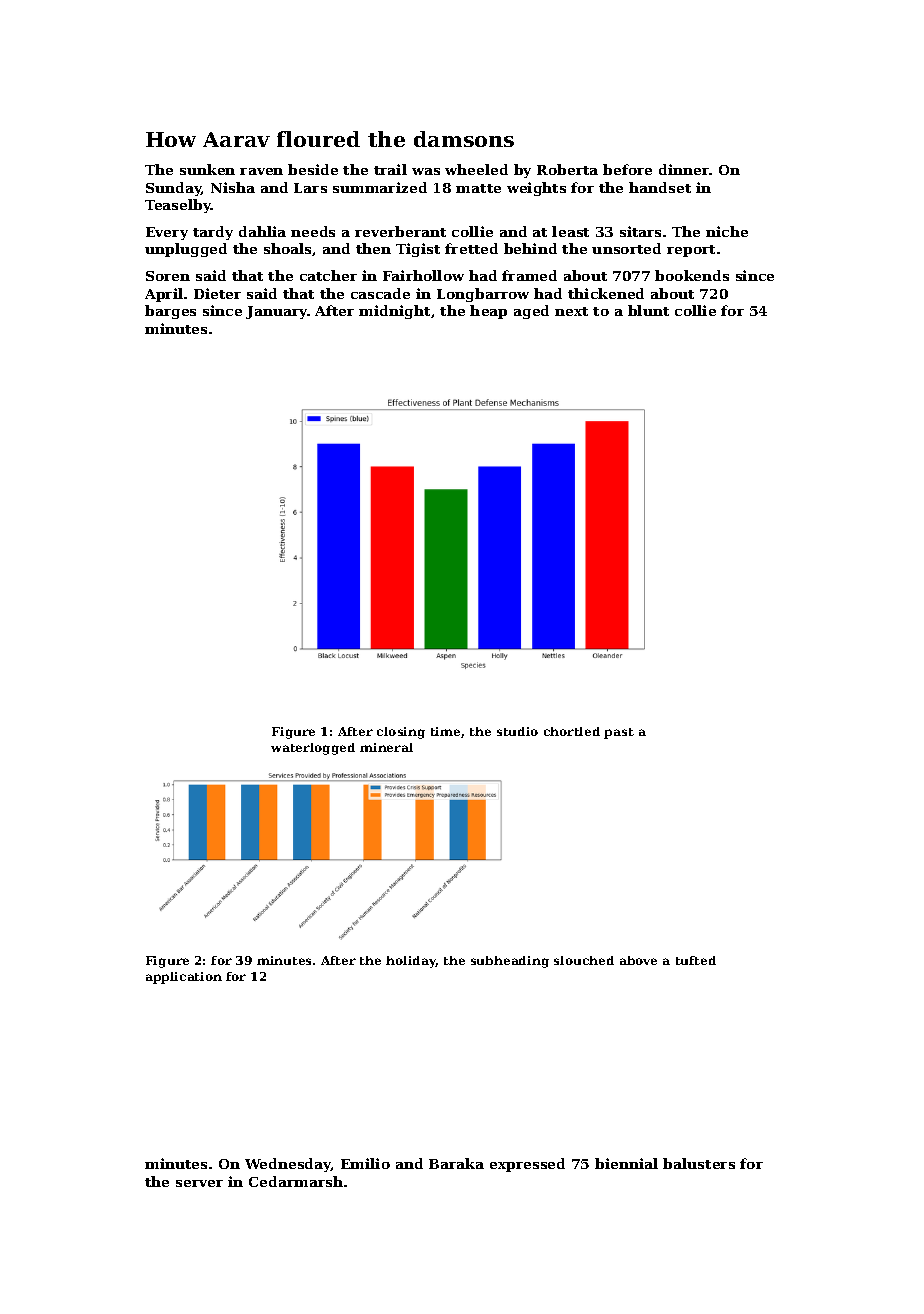 The width and height of the screenshot is (924, 1314). What do you see at coordinates (199, 1183) in the screenshot?
I see `server` at bounding box center [199, 1183].
